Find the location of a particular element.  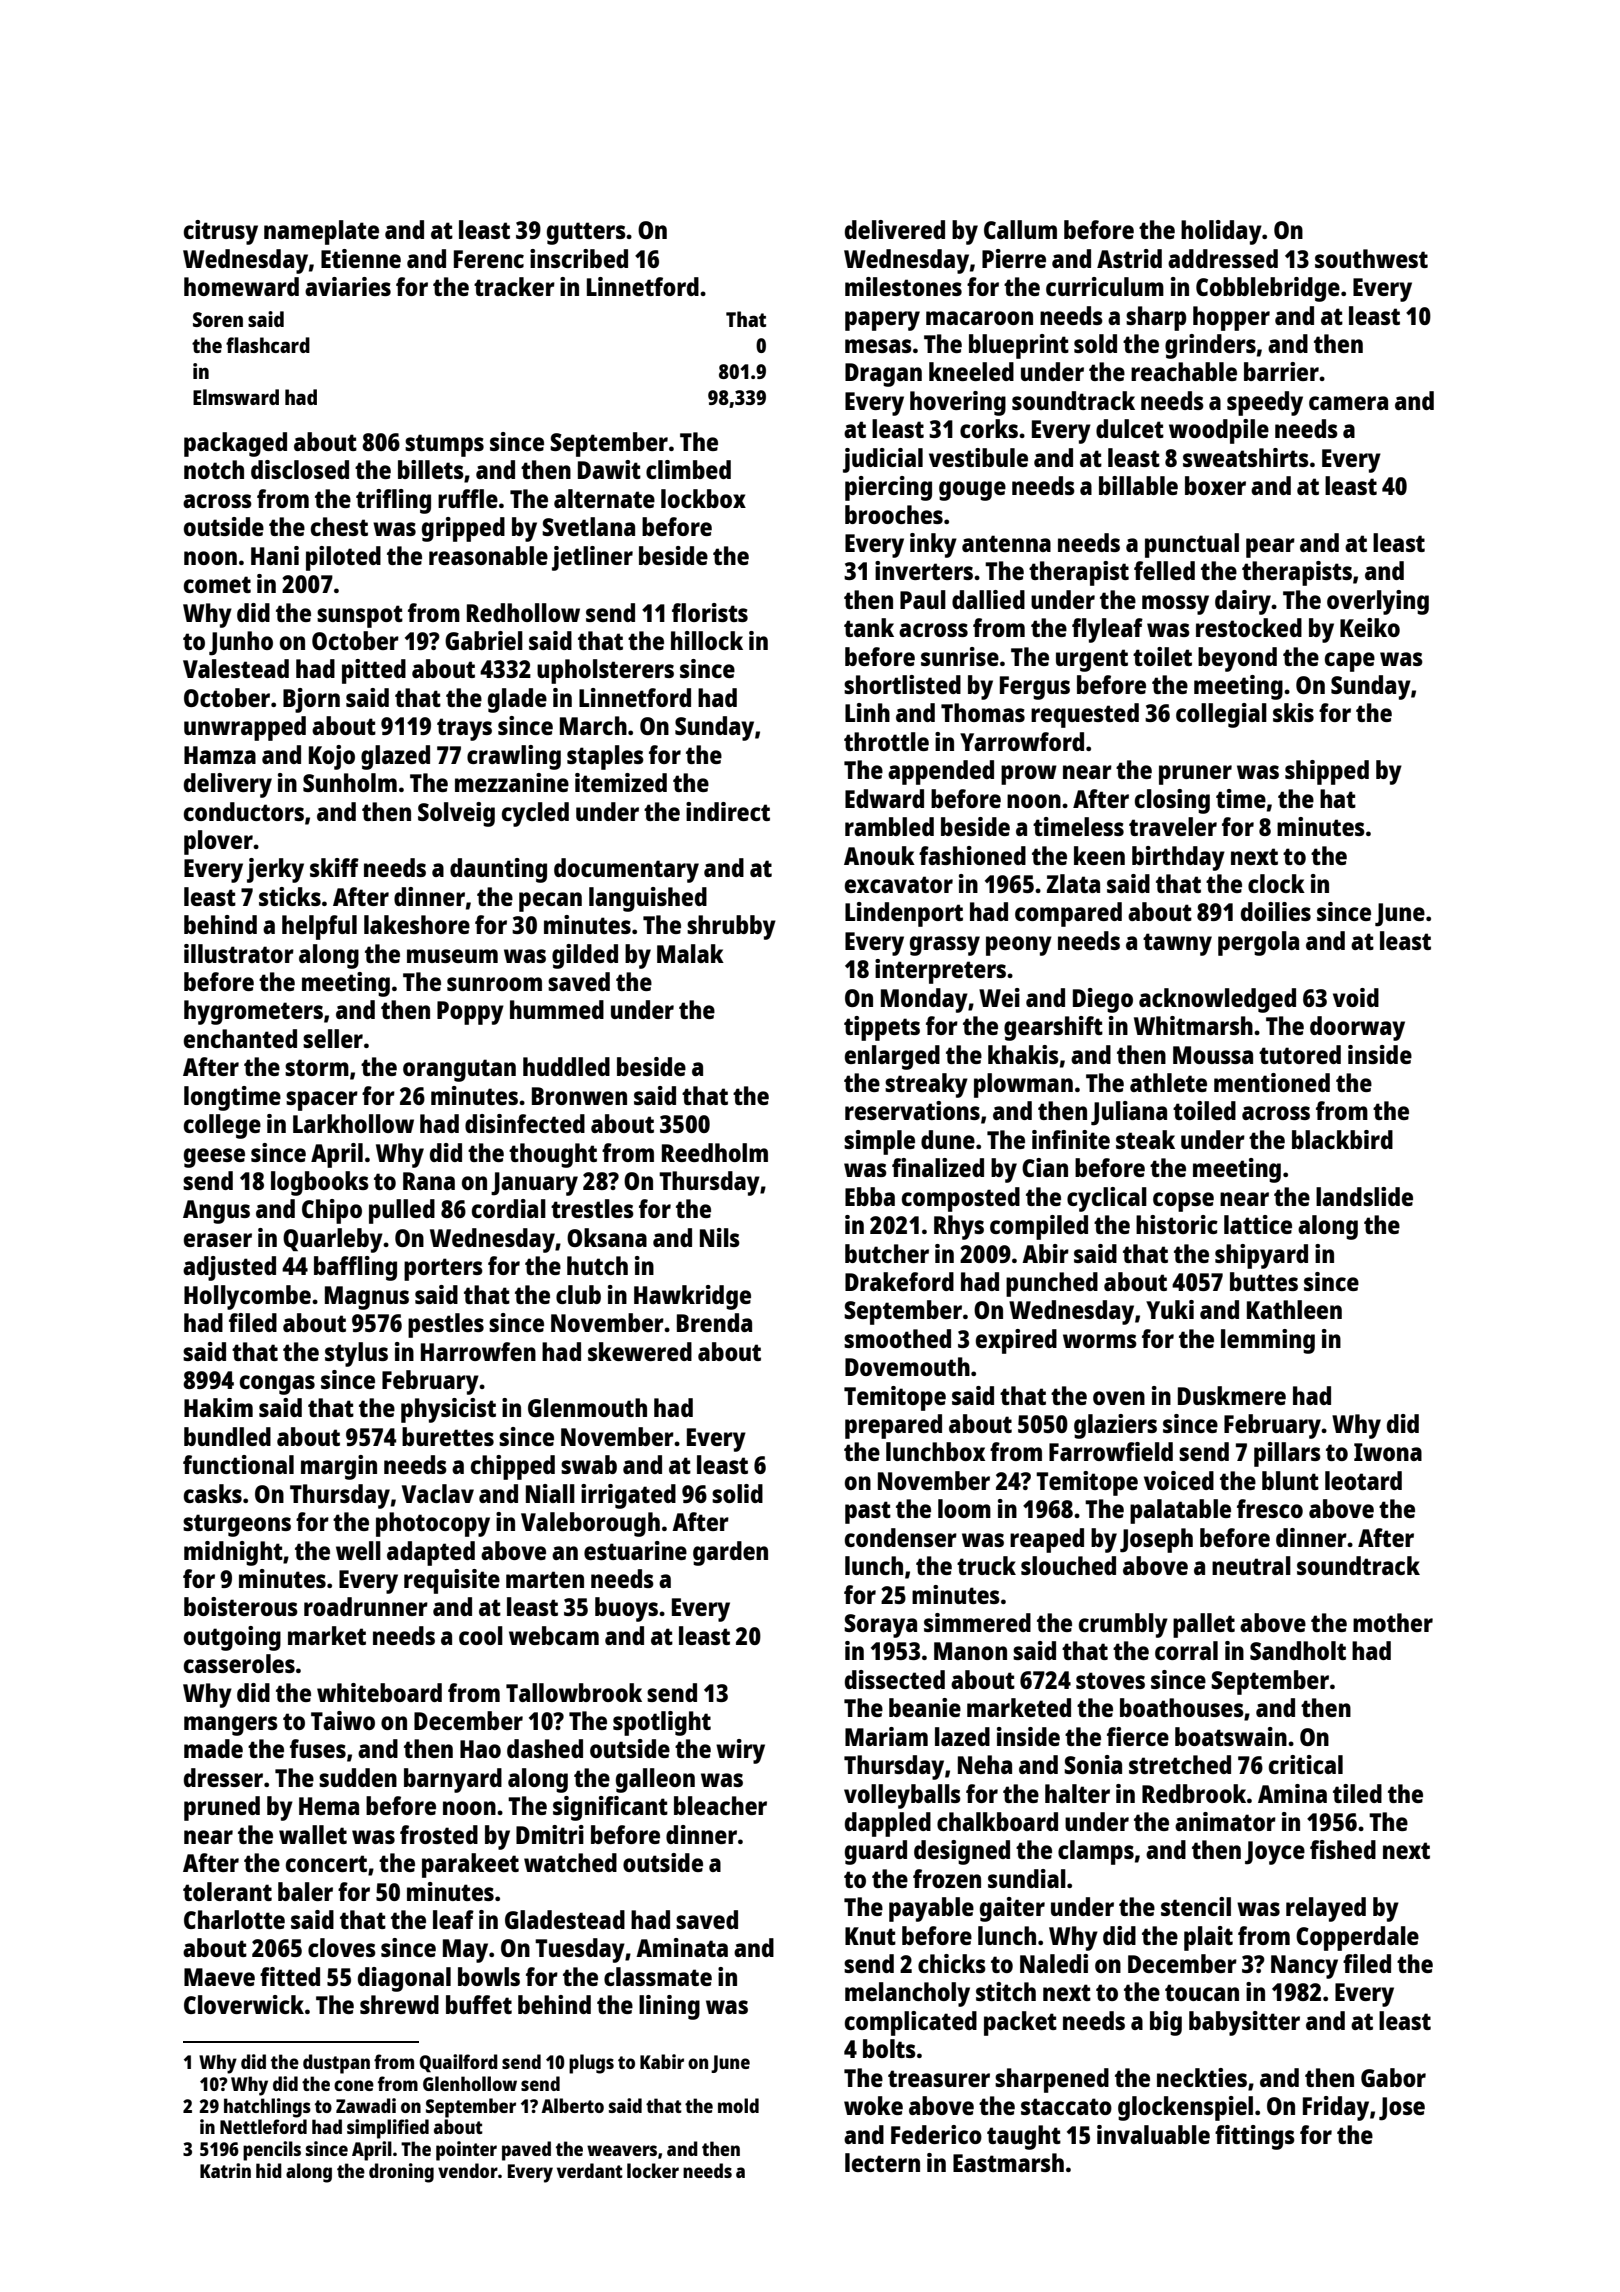

staccato is located at coordinates (1066, 2106).
